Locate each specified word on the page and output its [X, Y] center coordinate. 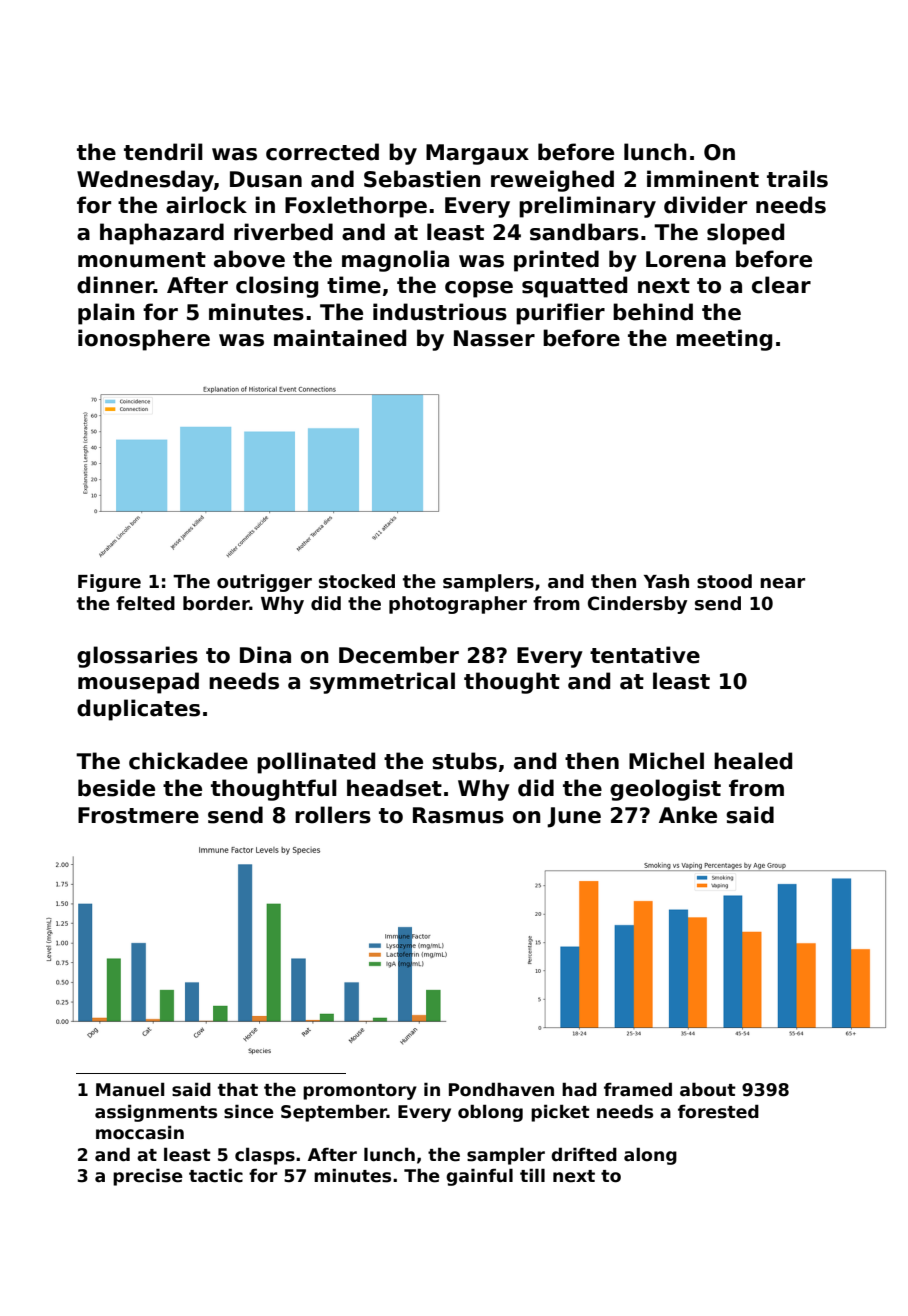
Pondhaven [501, 1089]
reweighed [552, 181]
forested [718, 1111]
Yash [666, 581]
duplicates [138, 710]
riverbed [283, 232]
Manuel [130, 1089]
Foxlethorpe [356, 207]
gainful [479, 1177]
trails [797, 179]
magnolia [395, 261]
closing [277, 287]
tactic [216, 1175]
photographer [458, 605]
